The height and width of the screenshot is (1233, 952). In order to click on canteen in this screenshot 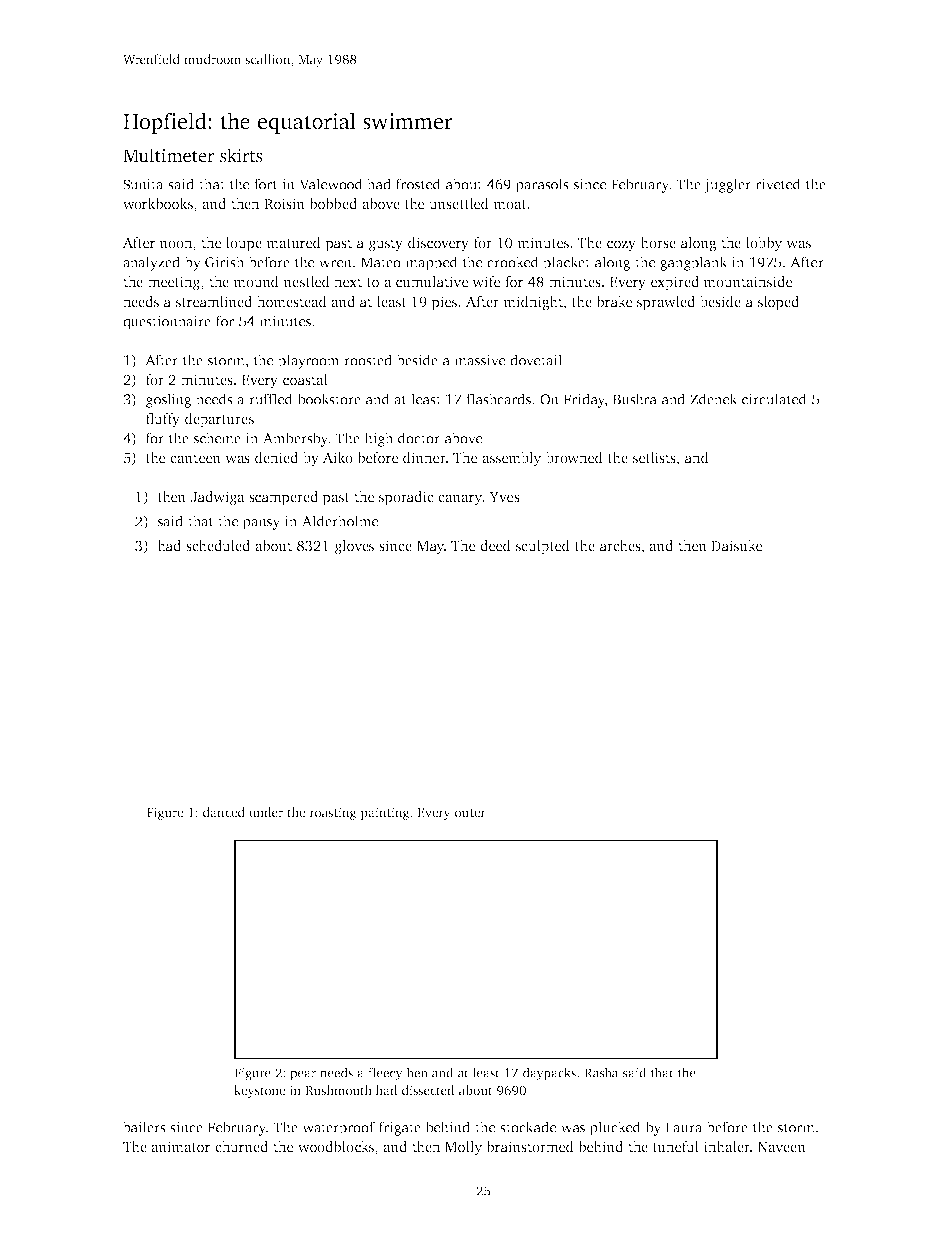, I will do `click(195, 458)`.
